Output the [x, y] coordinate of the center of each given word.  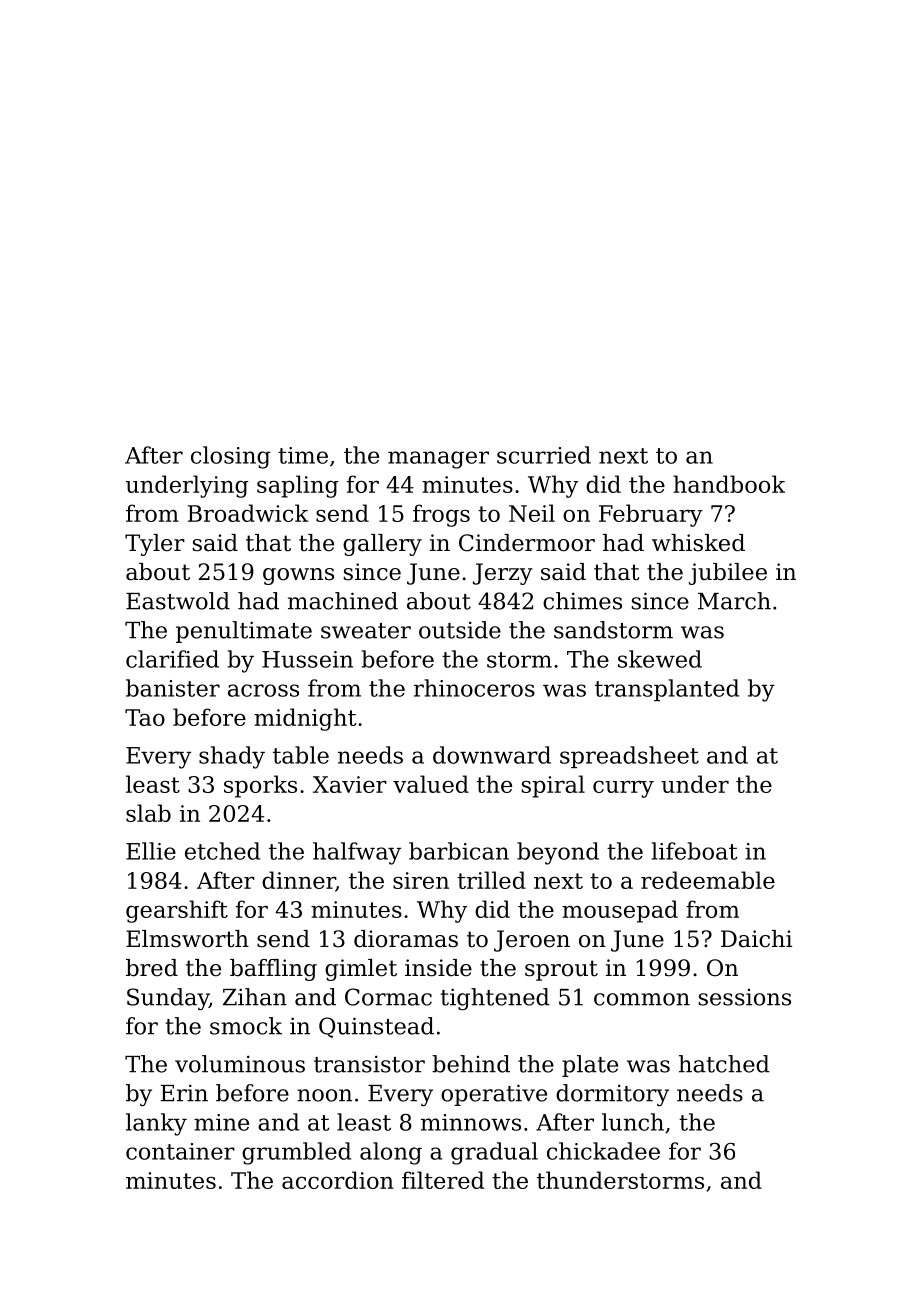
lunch [633, 1122]
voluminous [240, 1064]
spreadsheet [629, 757]
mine [221, 1122]
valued [431, 784]
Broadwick [248, 513]
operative [494, 1095]
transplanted [667, 690]
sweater [366, 631]
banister [173, 688]
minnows [471, 1122]
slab [148, 813]
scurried [544, 455]
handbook [729, 484]
